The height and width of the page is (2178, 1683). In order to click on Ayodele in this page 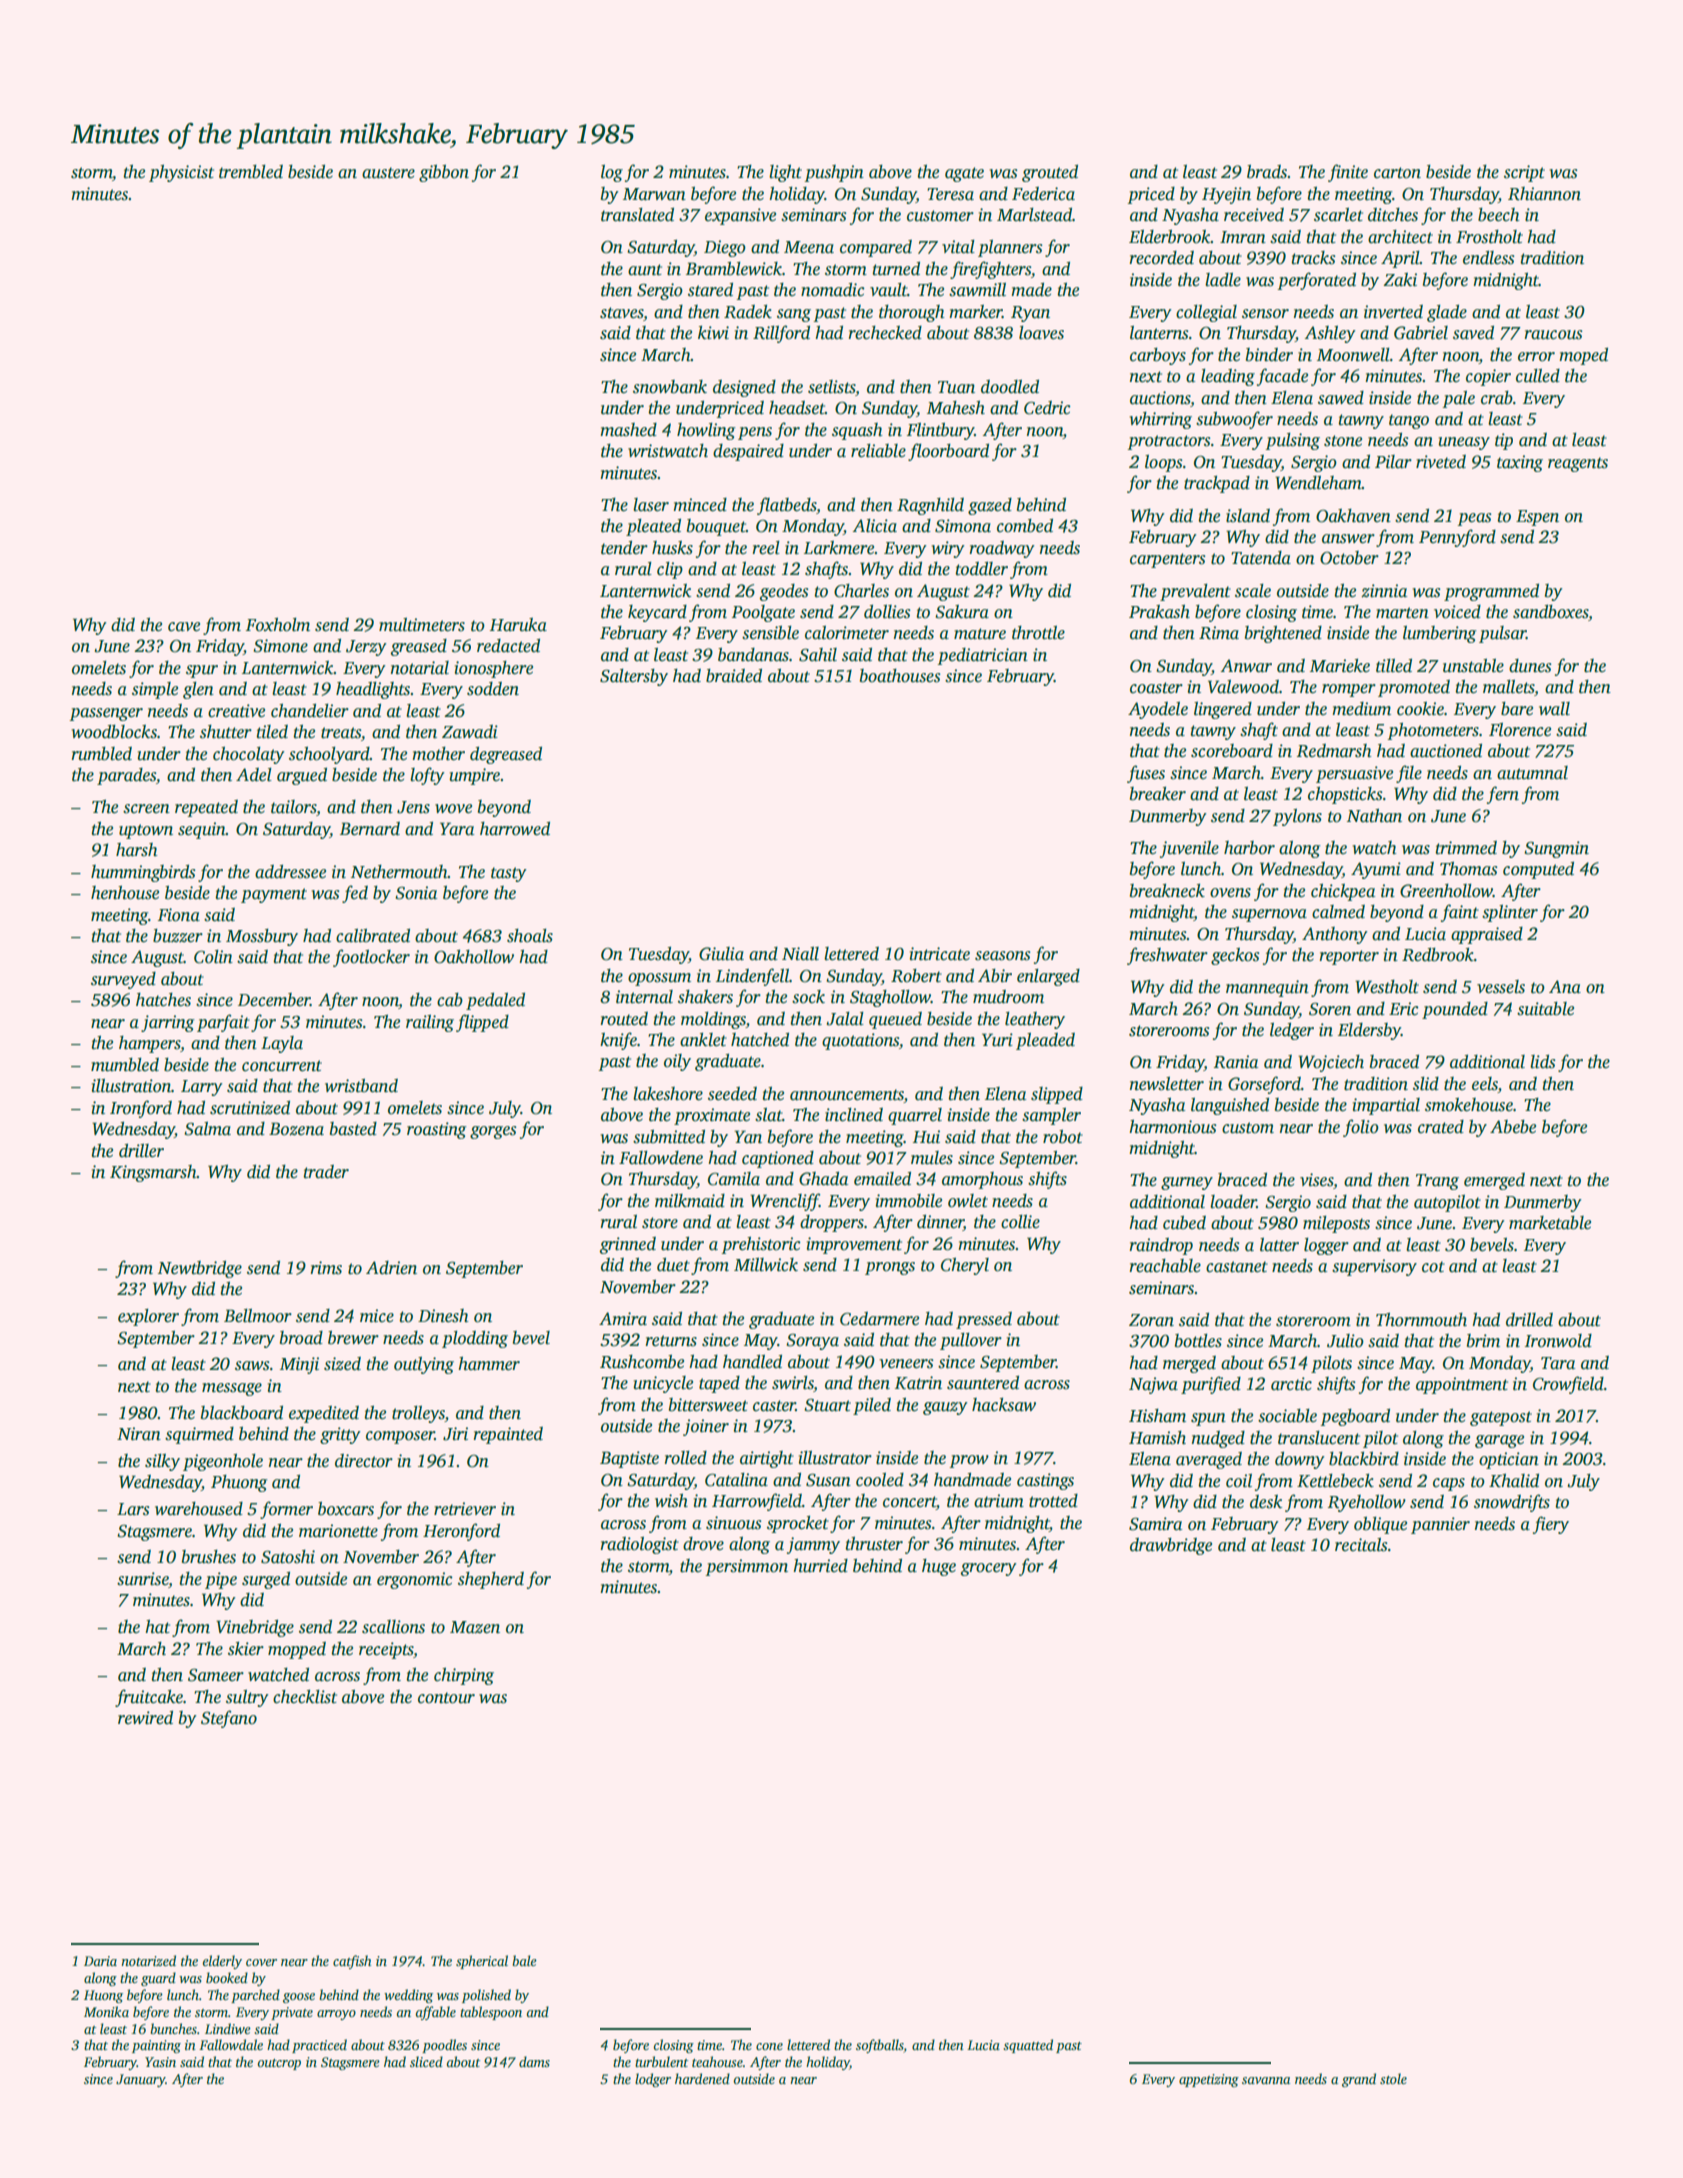, I will do `click(1158, 710)`.
